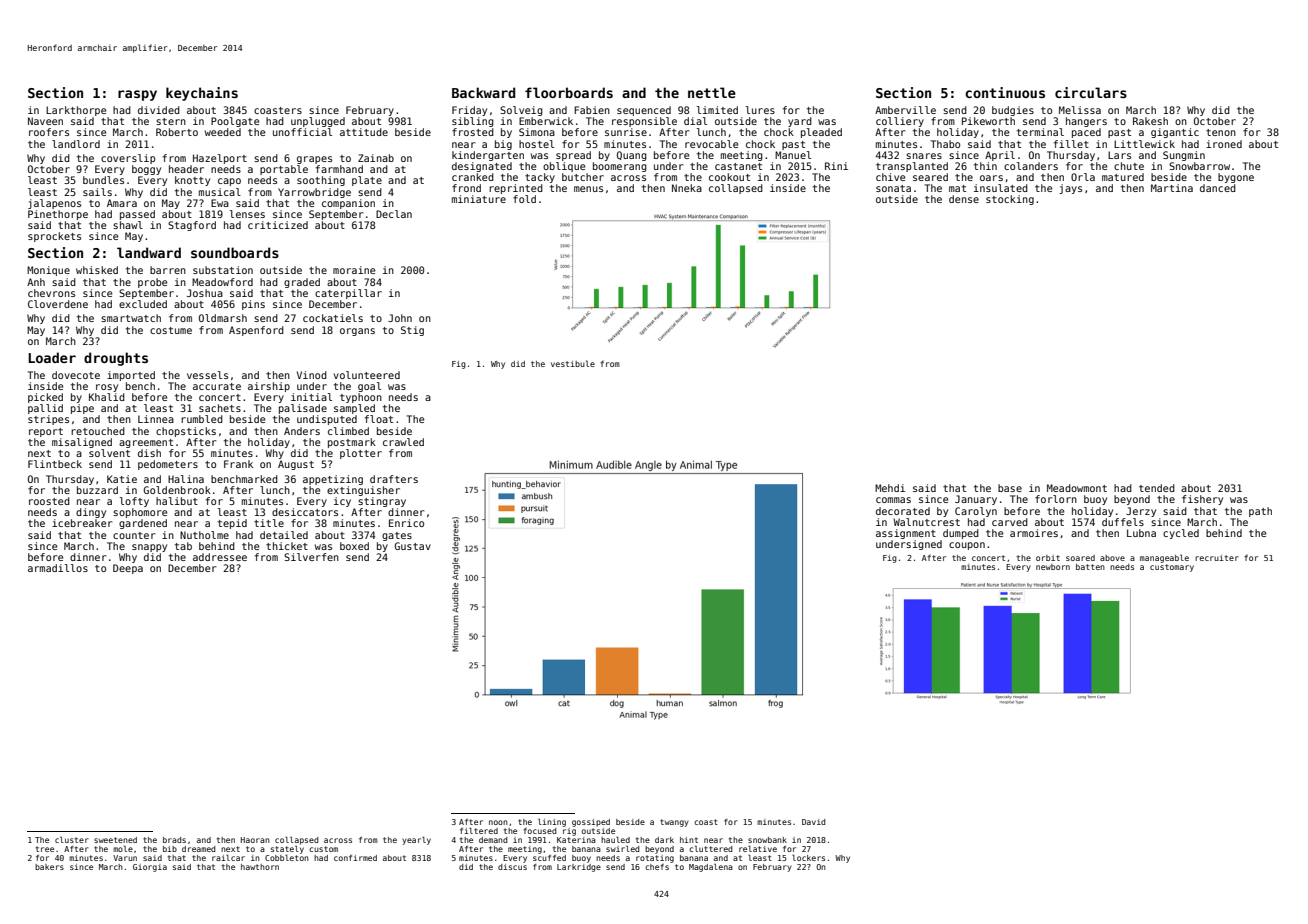  I want to click on assignment, so click(906, 534).
